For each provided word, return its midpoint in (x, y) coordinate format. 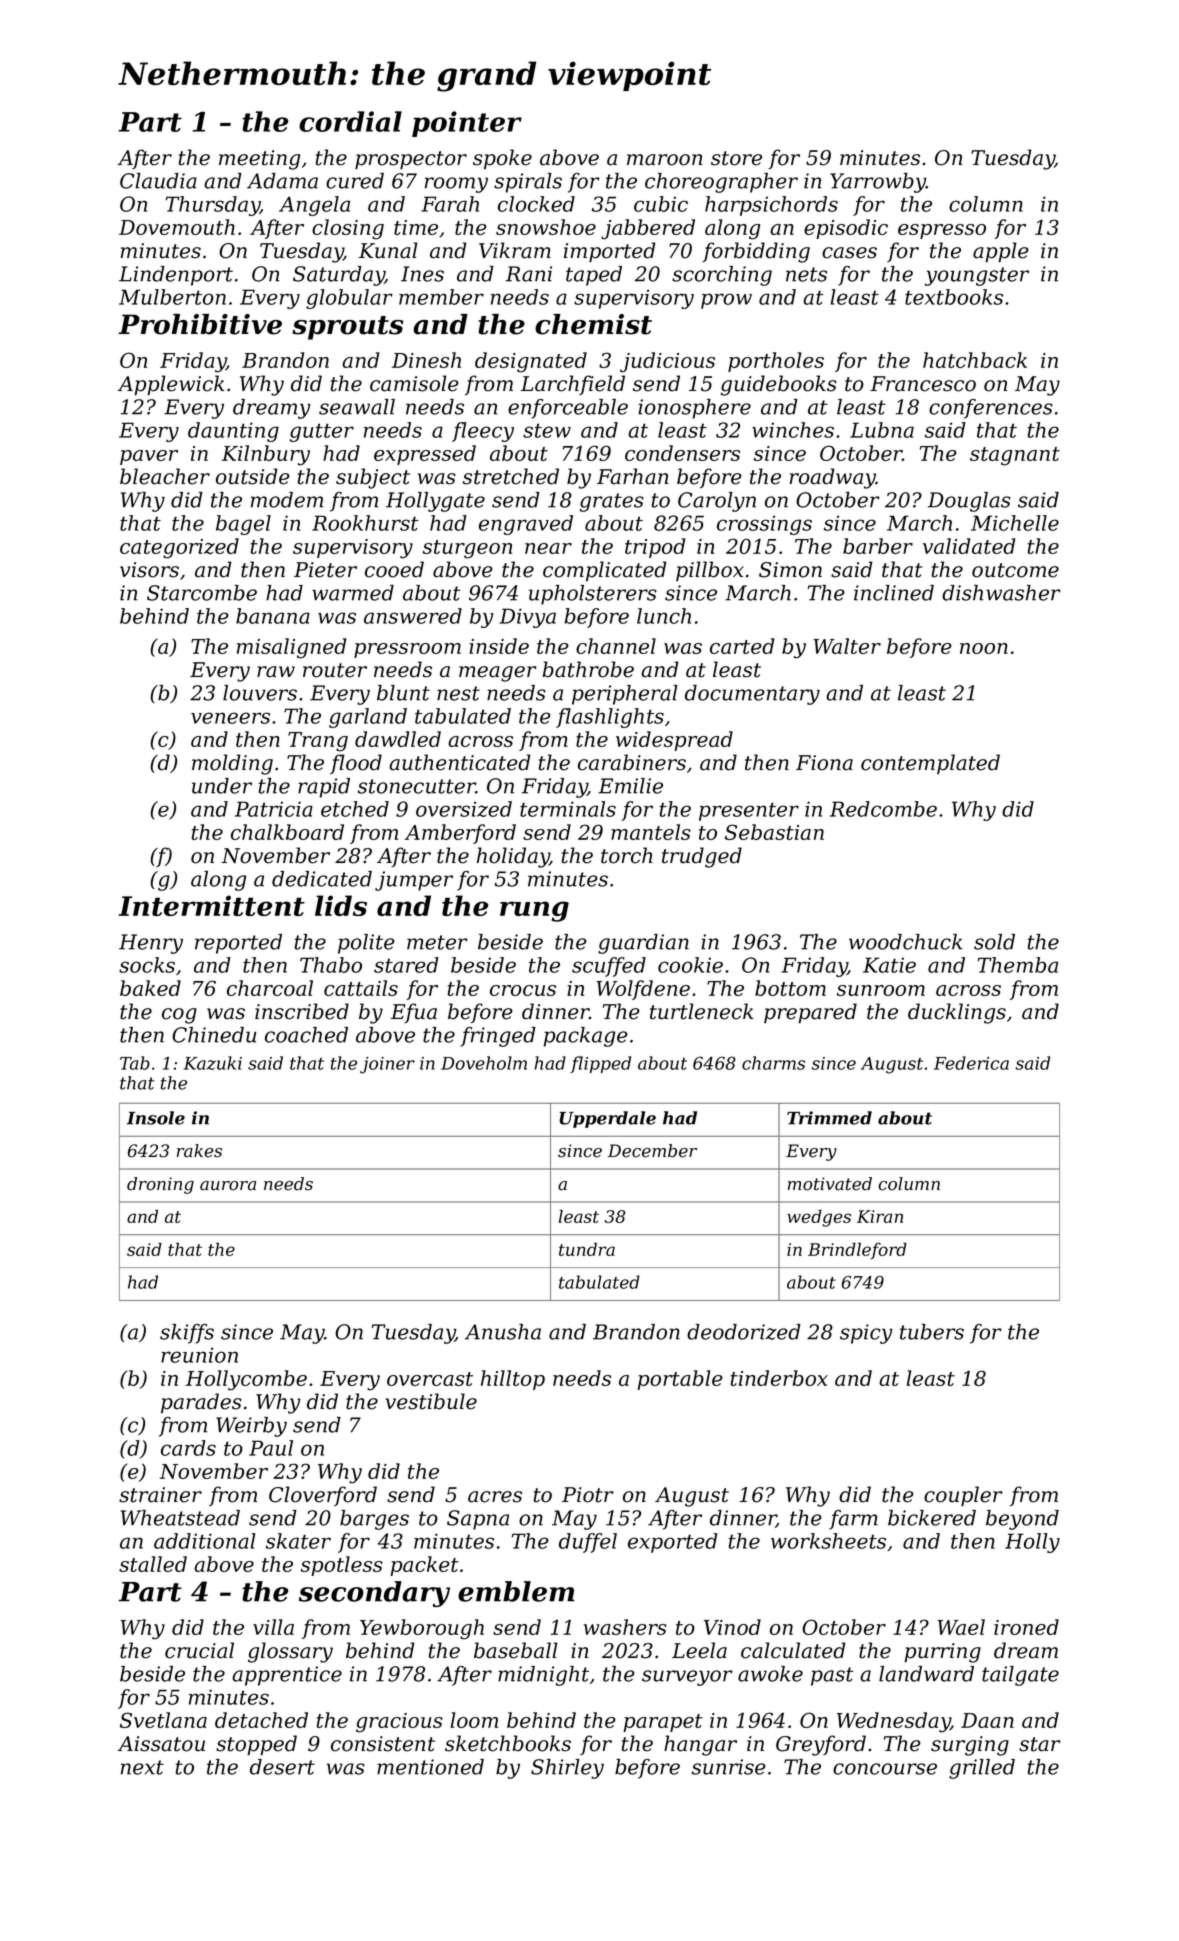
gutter (322, 432)
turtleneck (701, 1011)
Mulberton (172, 297)
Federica (971, 1063)
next (142, 1767)
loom (474, 1720)
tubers (932, 1332)
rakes (199, 1151)
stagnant (1015, 456)
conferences (991, 409)
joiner (387, 1065)
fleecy (483, 432)
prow (726, 301)
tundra (587, 1249)
